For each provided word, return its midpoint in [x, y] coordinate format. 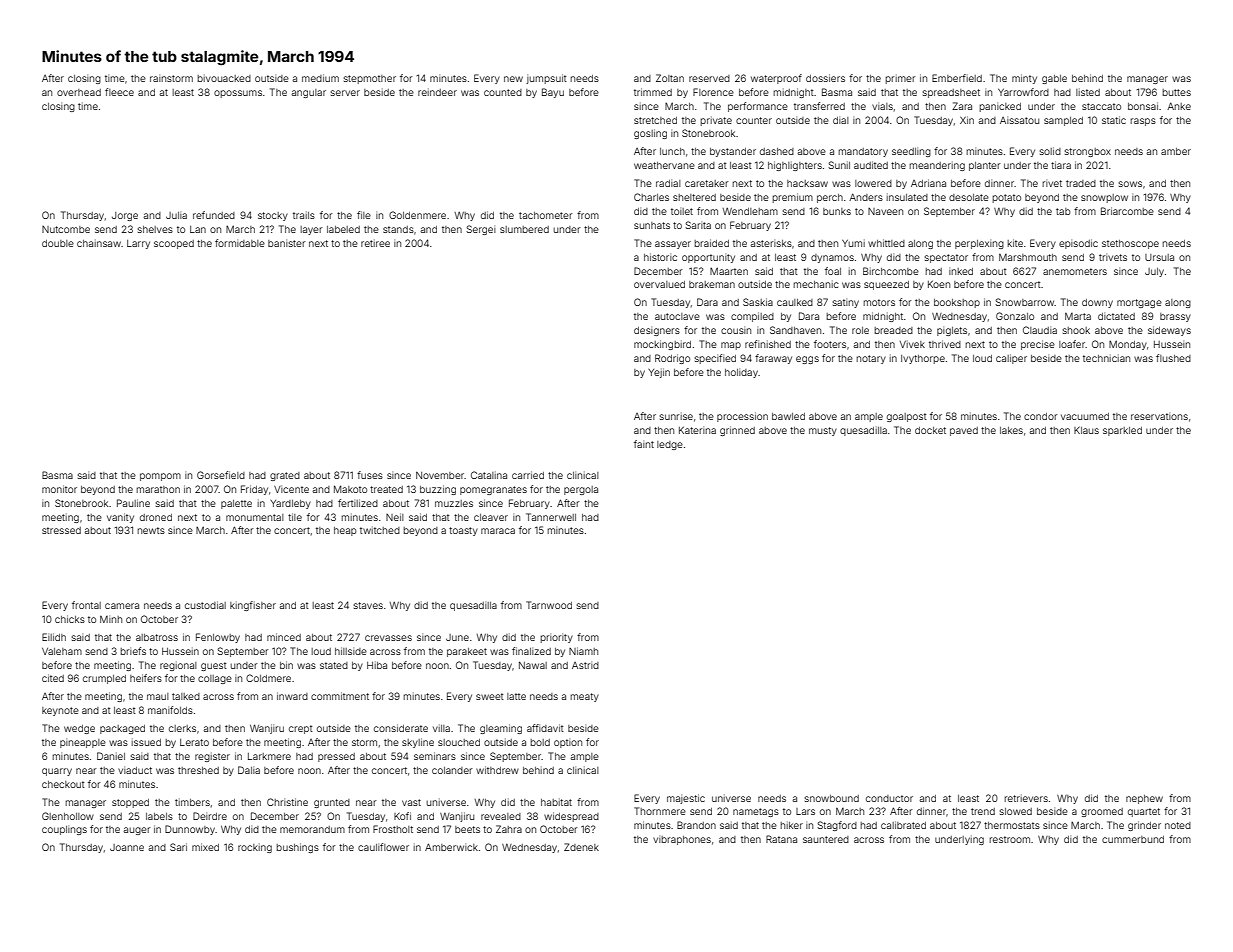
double [58, 243]
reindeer [437, 92]
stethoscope [1130, 244]
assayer [673, 245]
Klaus [1086, 430]
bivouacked [224, 78]
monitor [59, 489]
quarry [57, 772]
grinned [737, 431]
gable [1054, 79]
